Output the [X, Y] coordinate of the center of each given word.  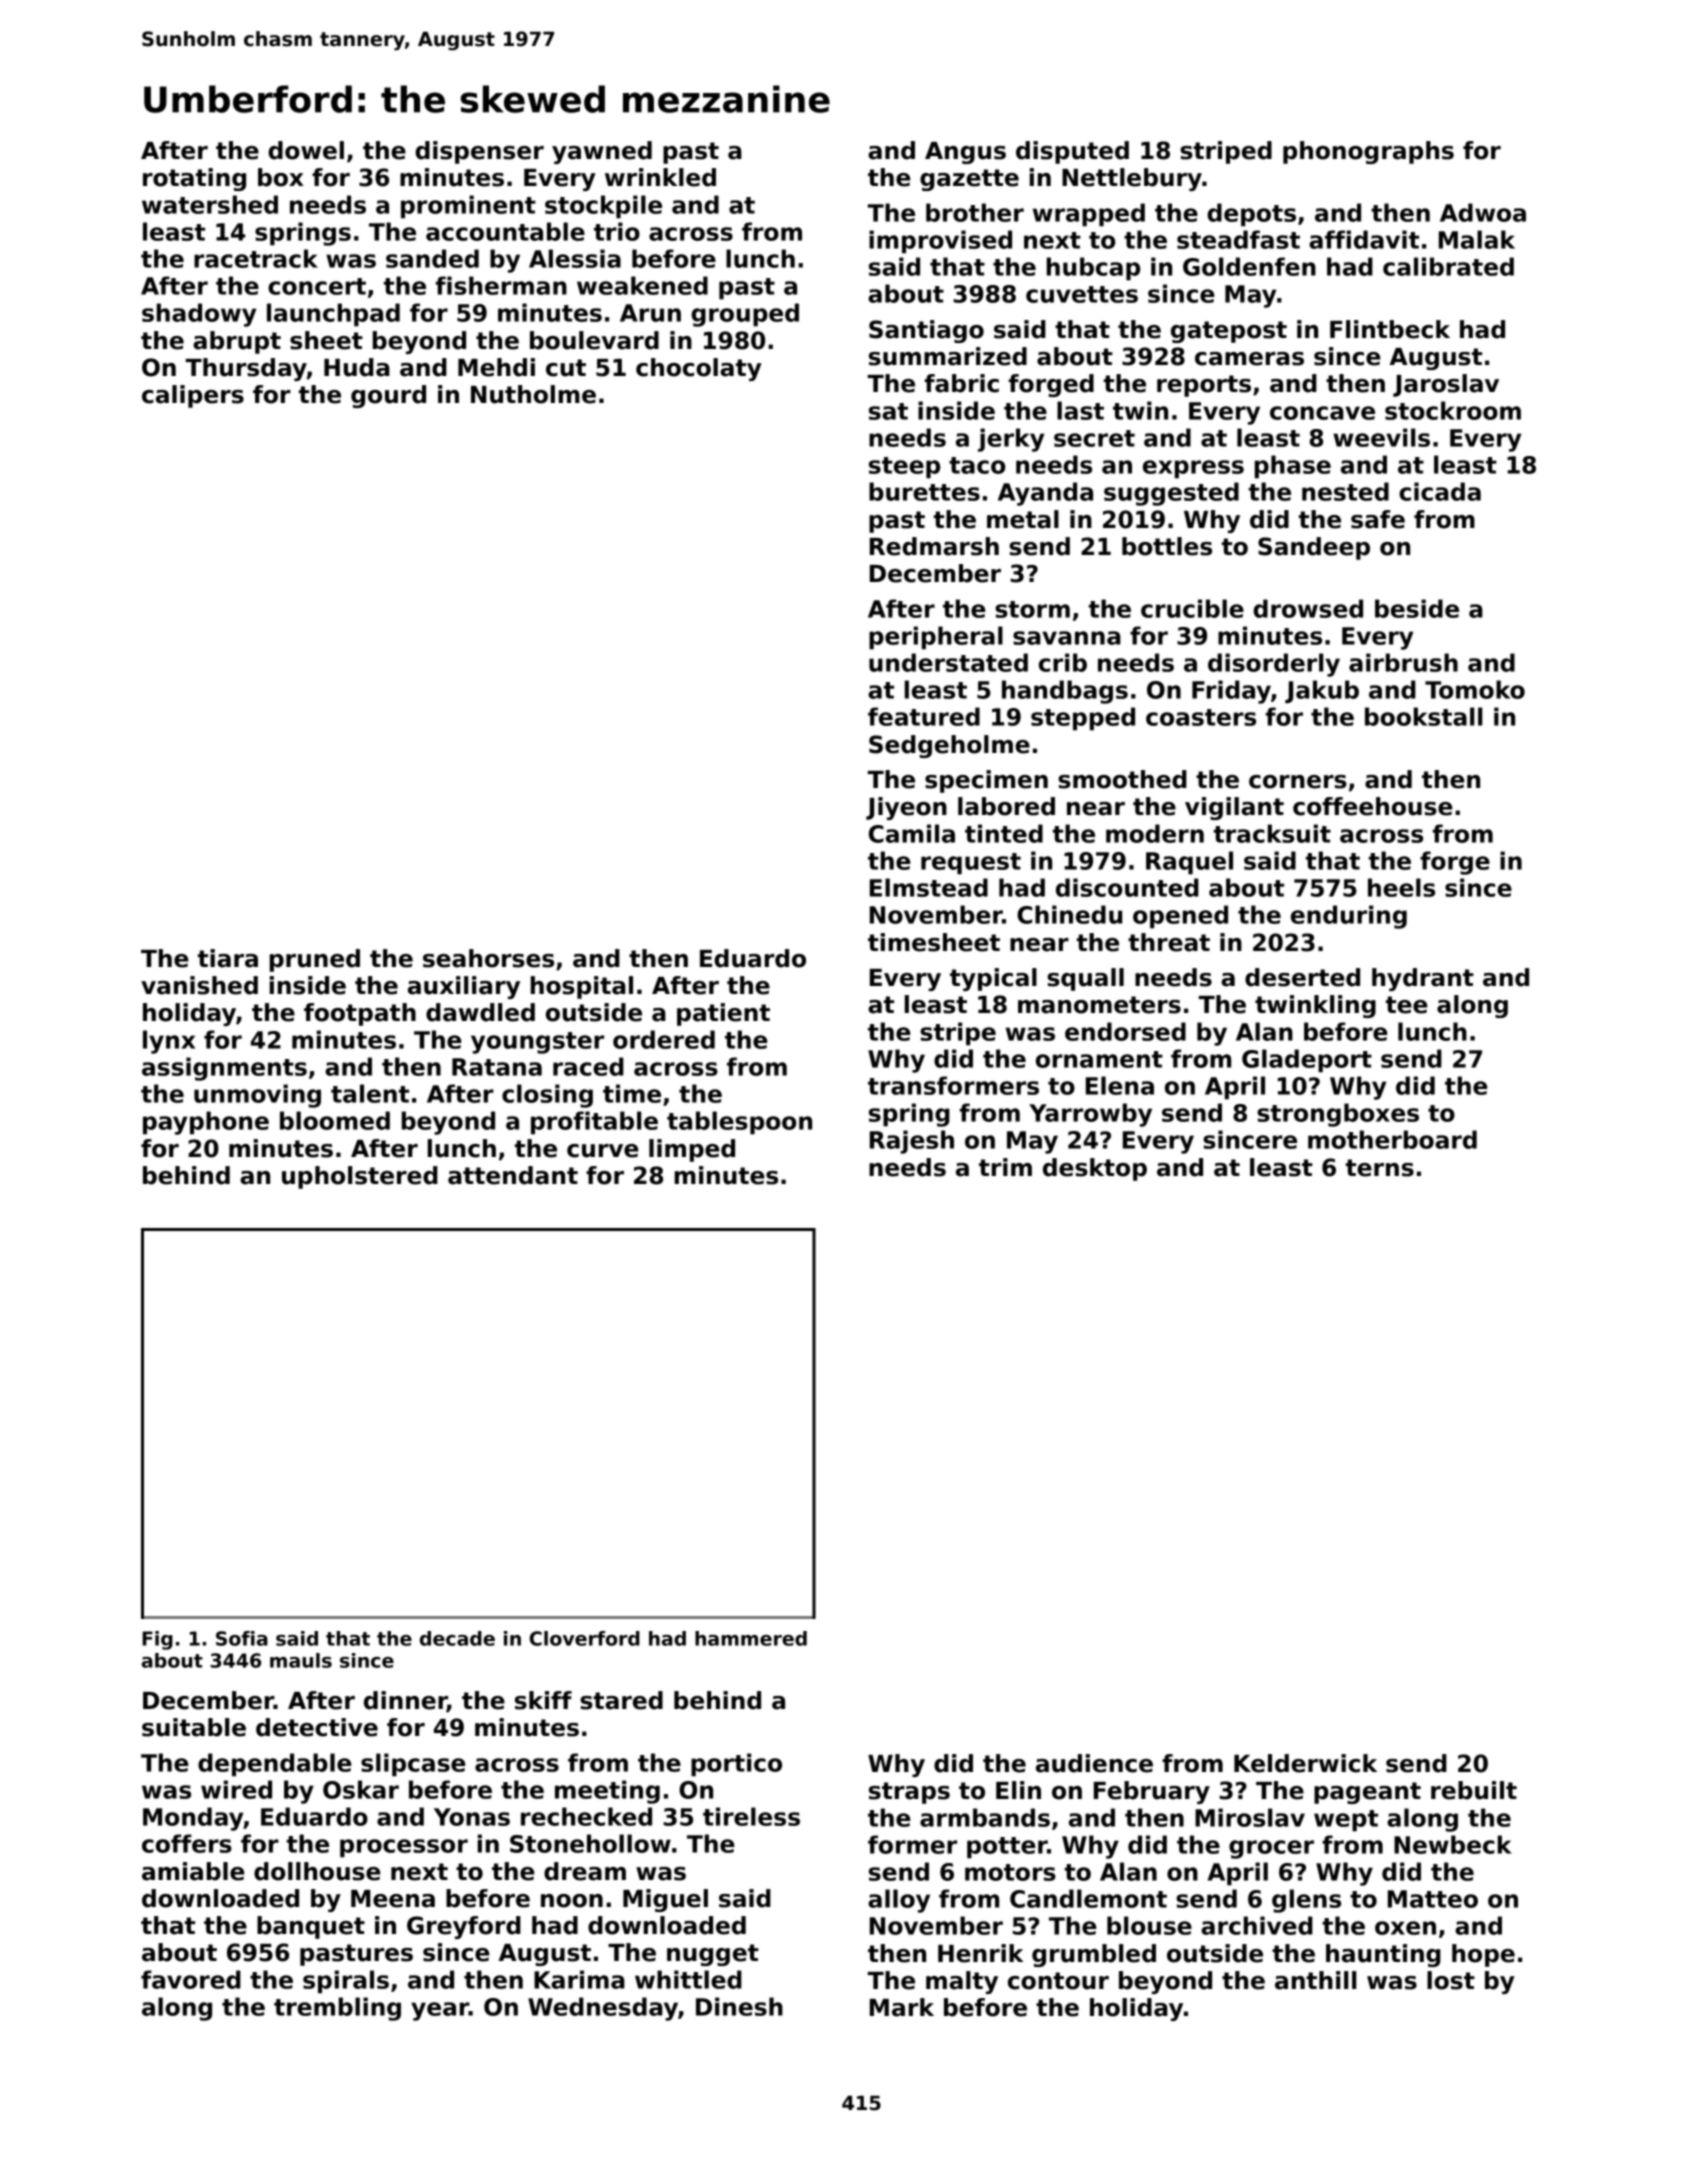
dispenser [479, 152]
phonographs [1368, 152]
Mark [902, 2007]
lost [1451, 1980]
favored [191, 1979]
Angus [965, 153]
